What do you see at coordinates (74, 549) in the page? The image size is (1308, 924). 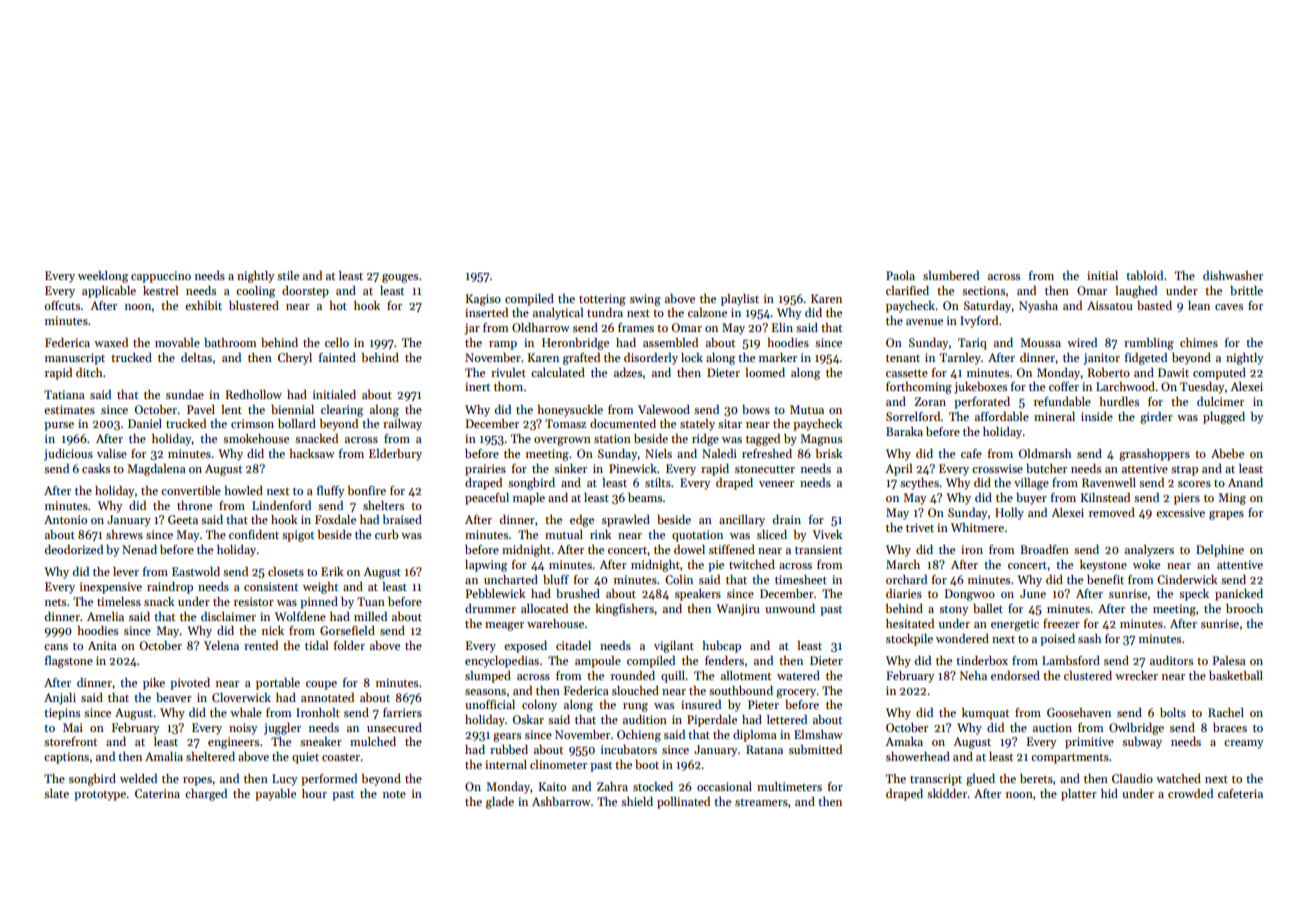 I see `deodorized` at bounding box center [74, 549].
